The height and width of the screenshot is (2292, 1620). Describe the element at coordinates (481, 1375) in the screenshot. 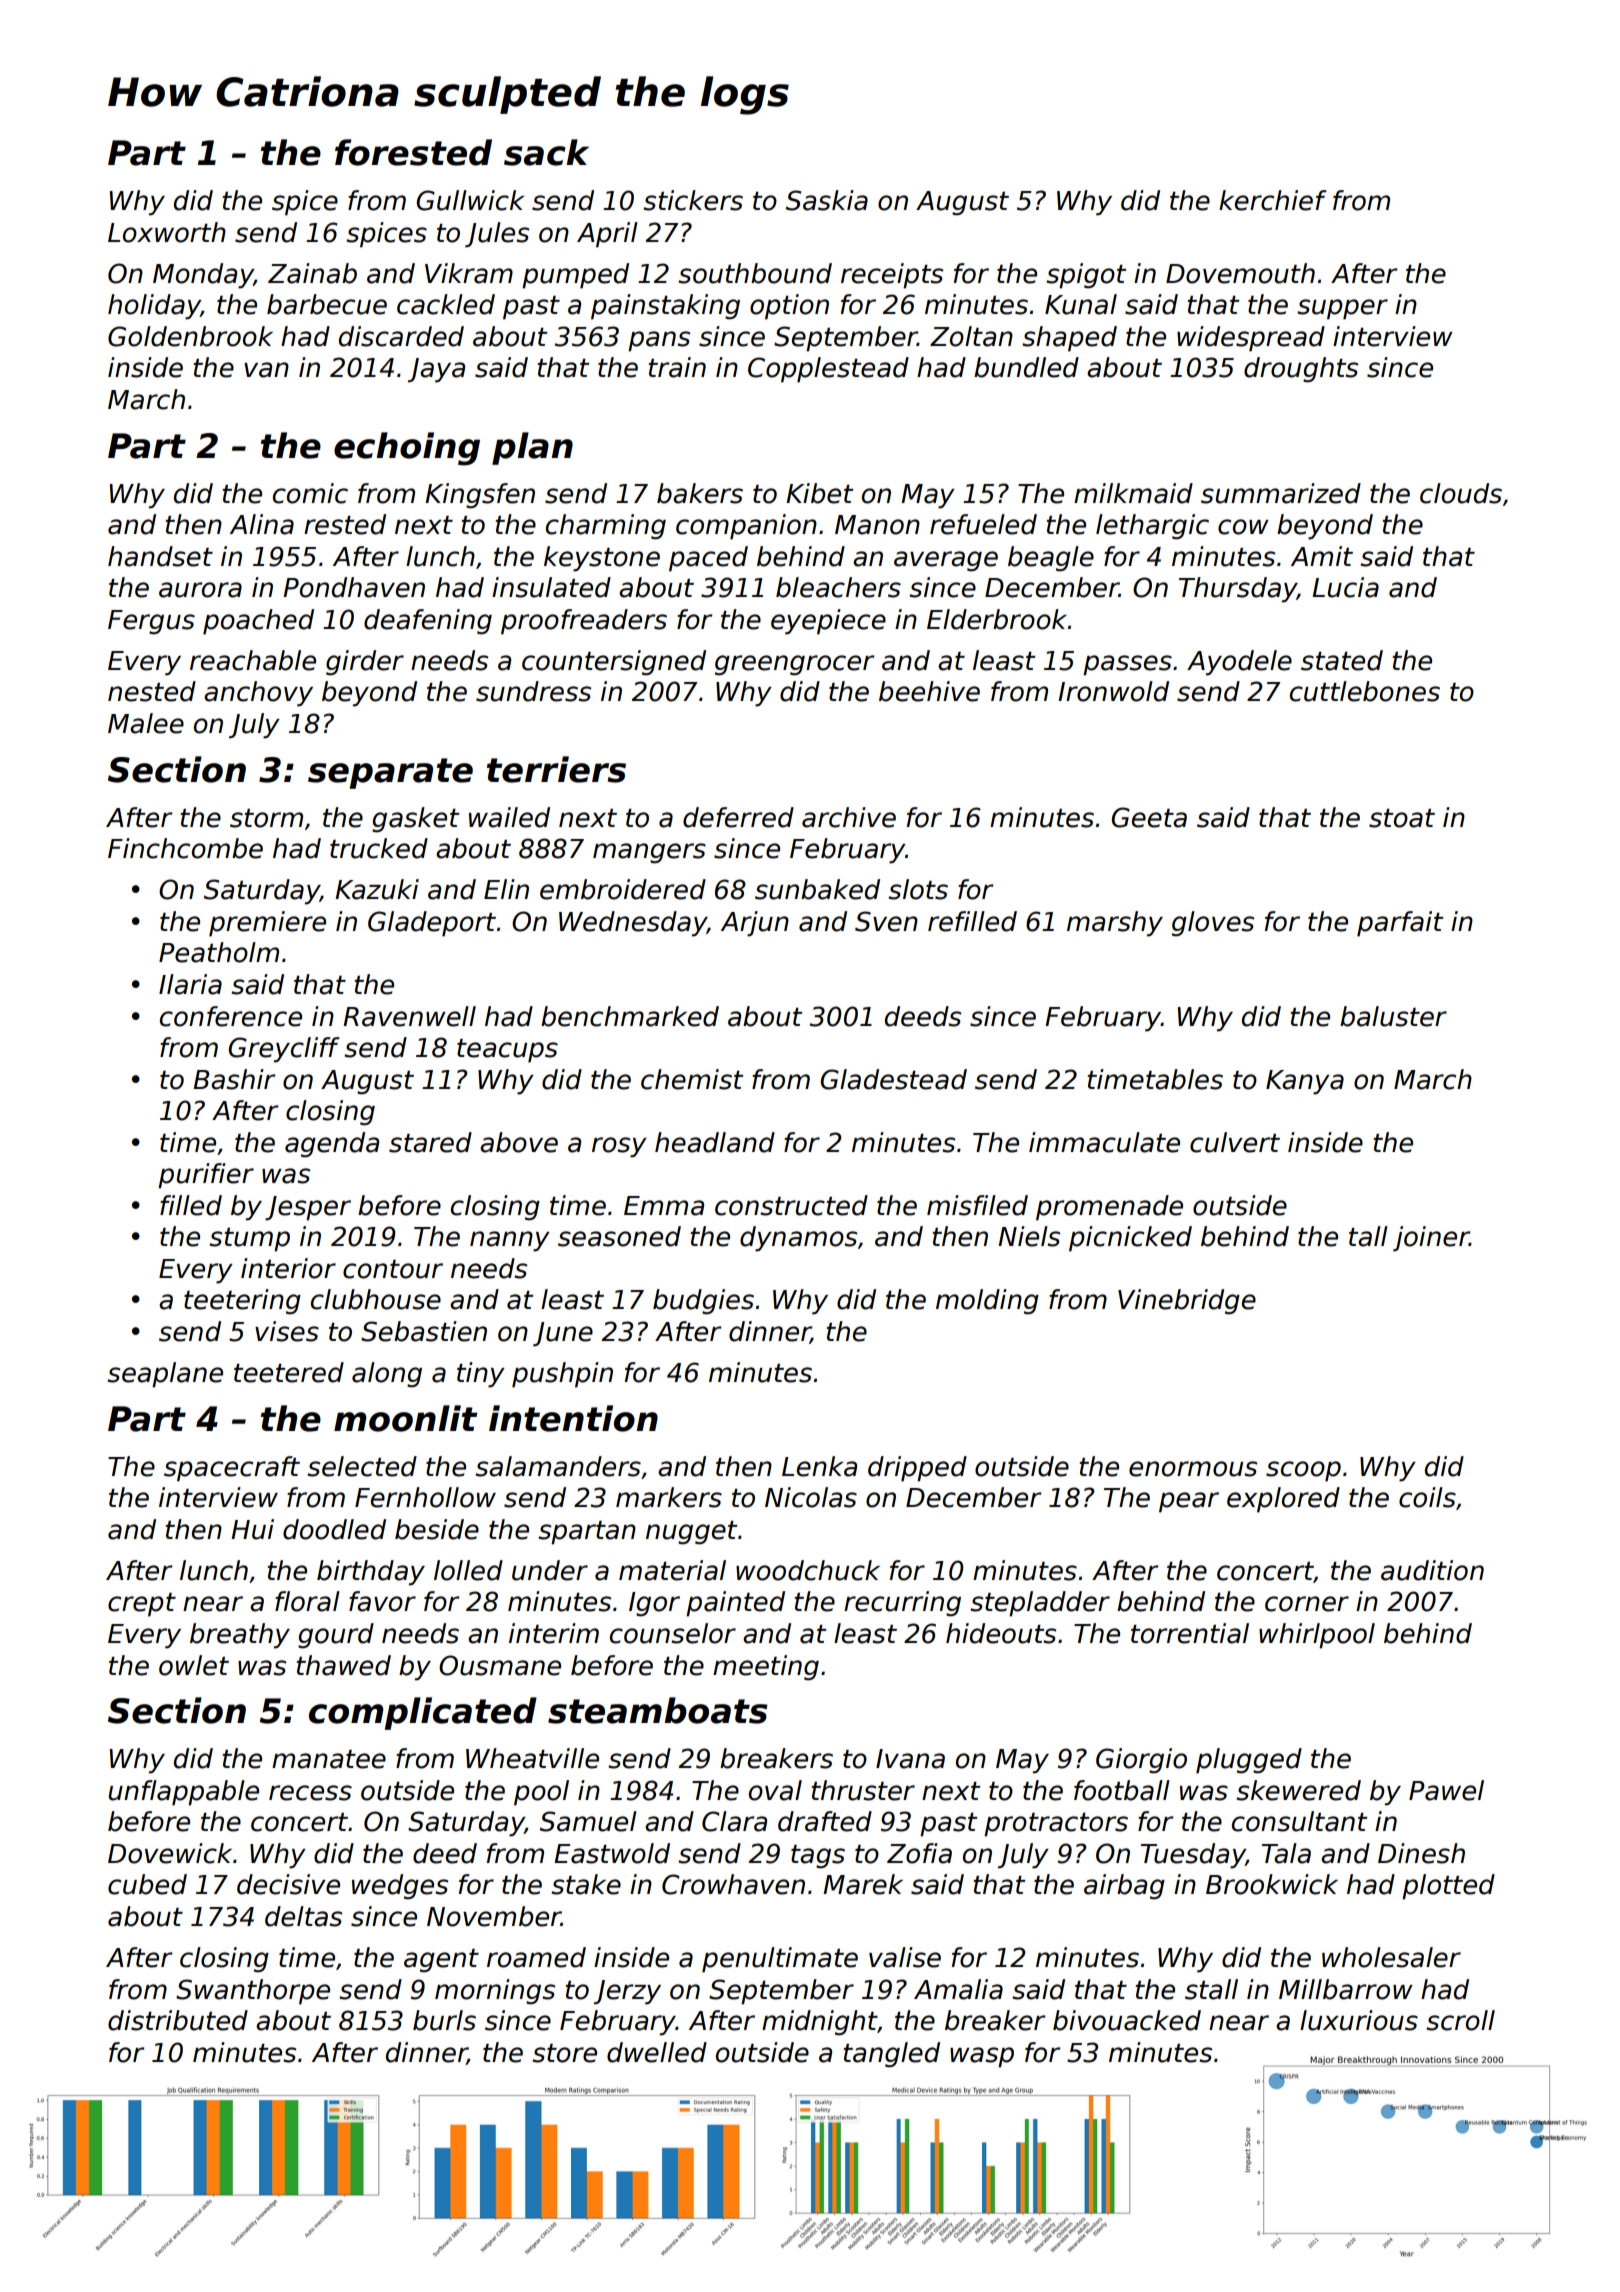

I see `tiny` at that location.
